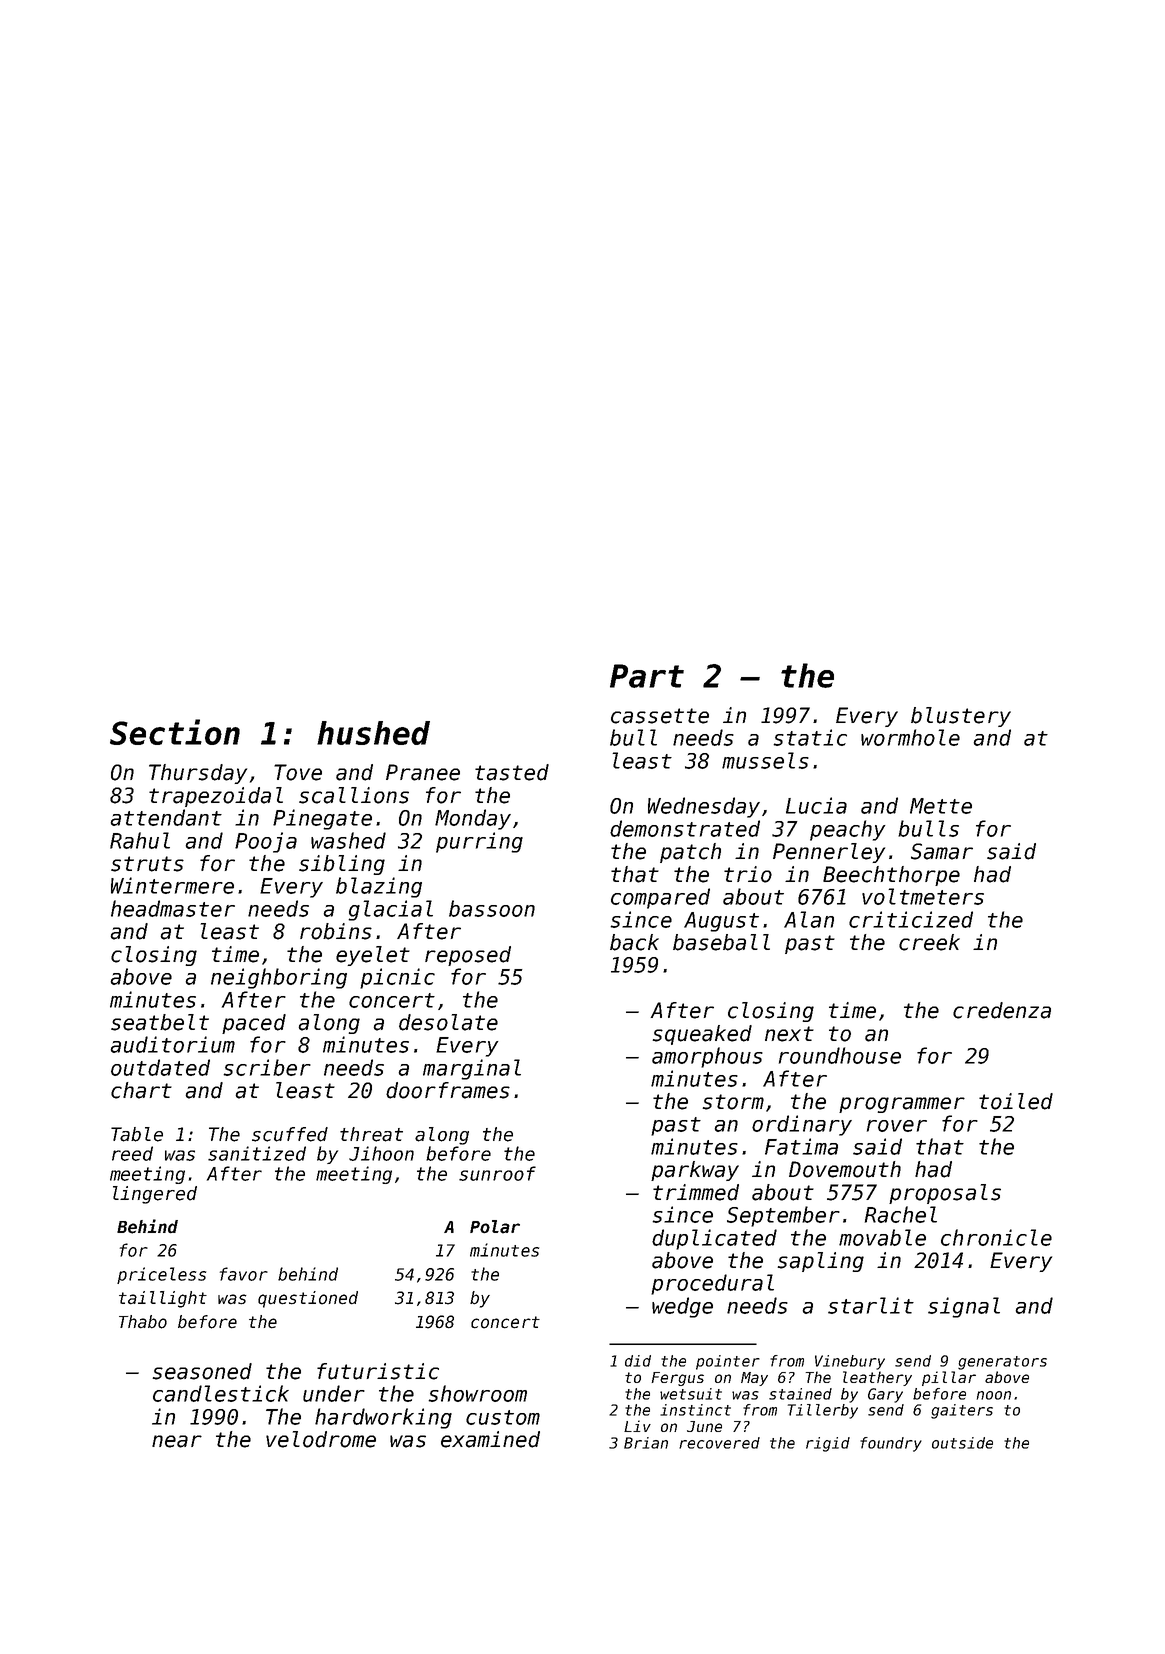 The image size is (1165, 1654). I want to click on auditorium, so click(173, 1044).
